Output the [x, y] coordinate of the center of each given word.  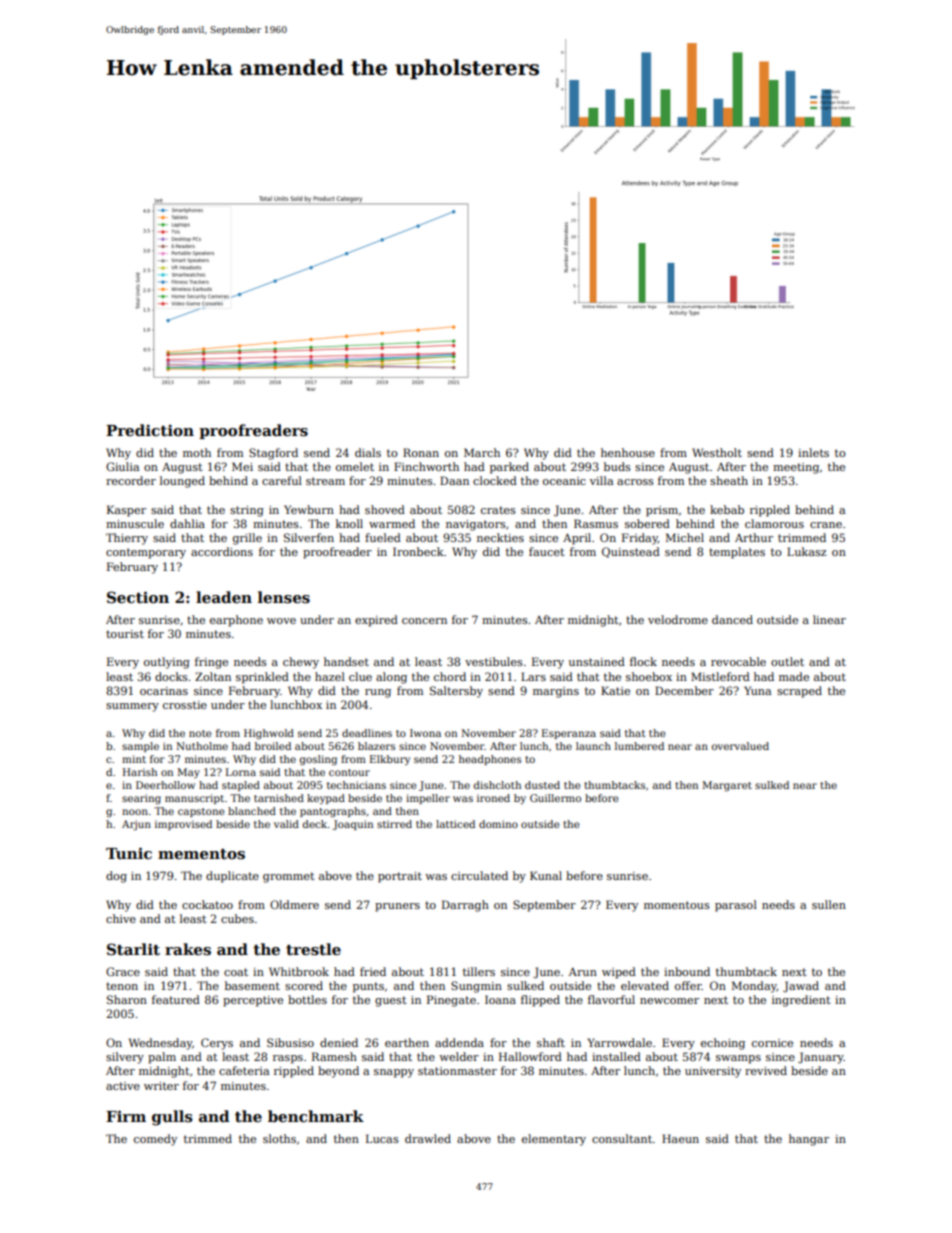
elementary [554, 1140]
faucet [547, 551]
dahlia [187, 523]
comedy [155, 1140]
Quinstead [631, 552]
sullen [829, 904]
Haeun [680, 1138]
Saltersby [456, 692]
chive [121, 918]
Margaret [727, 786]
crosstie [185, 705]
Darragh [465, 906]
